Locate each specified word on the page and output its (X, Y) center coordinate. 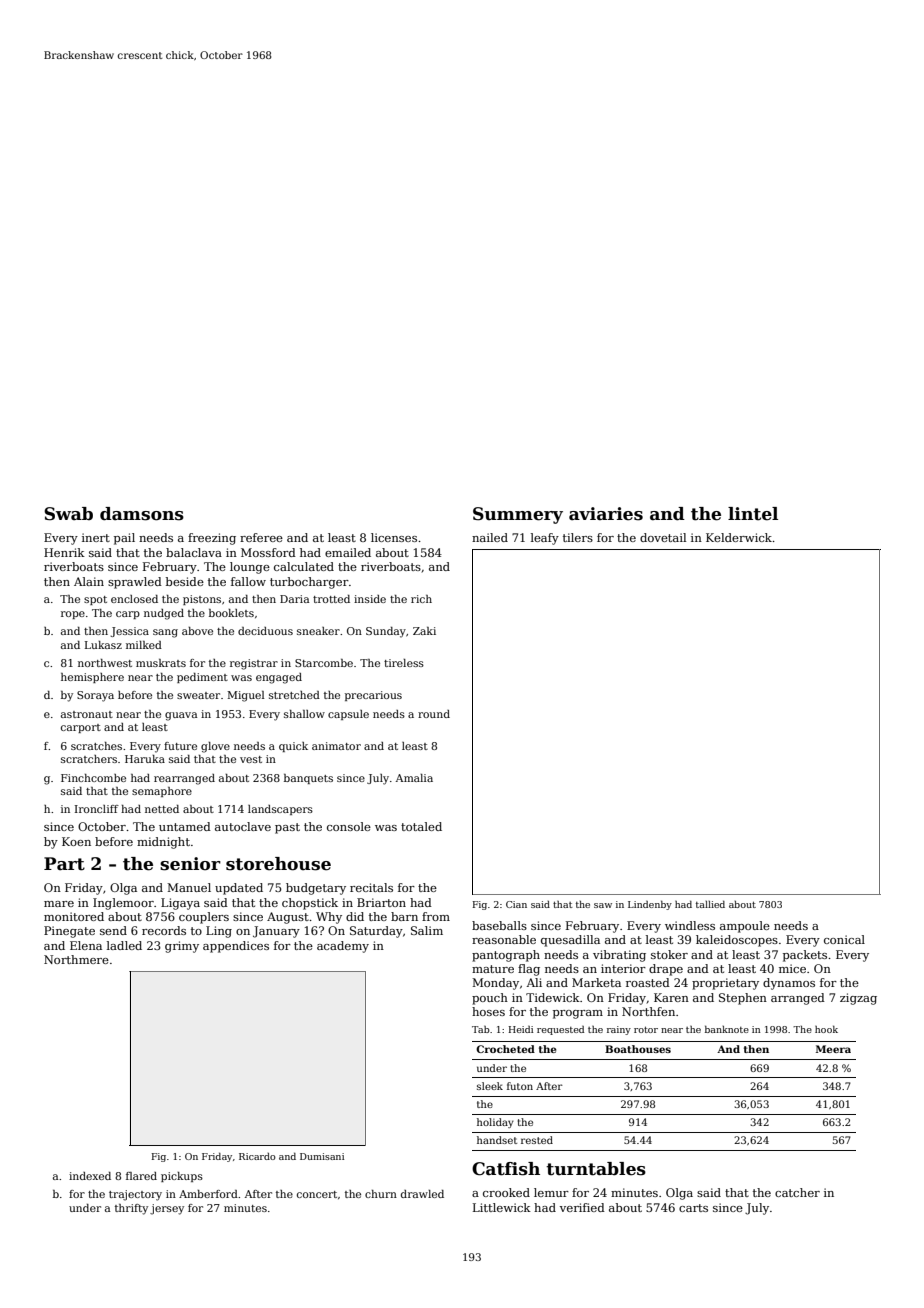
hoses (488, 1011)
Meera (833, 1049)
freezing (212, 539)
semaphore (162, 792)
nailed (490, 537)
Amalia (414, 778)
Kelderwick (739, 537)
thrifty (131, 1209)
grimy (182, 947)
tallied (710, 904)
